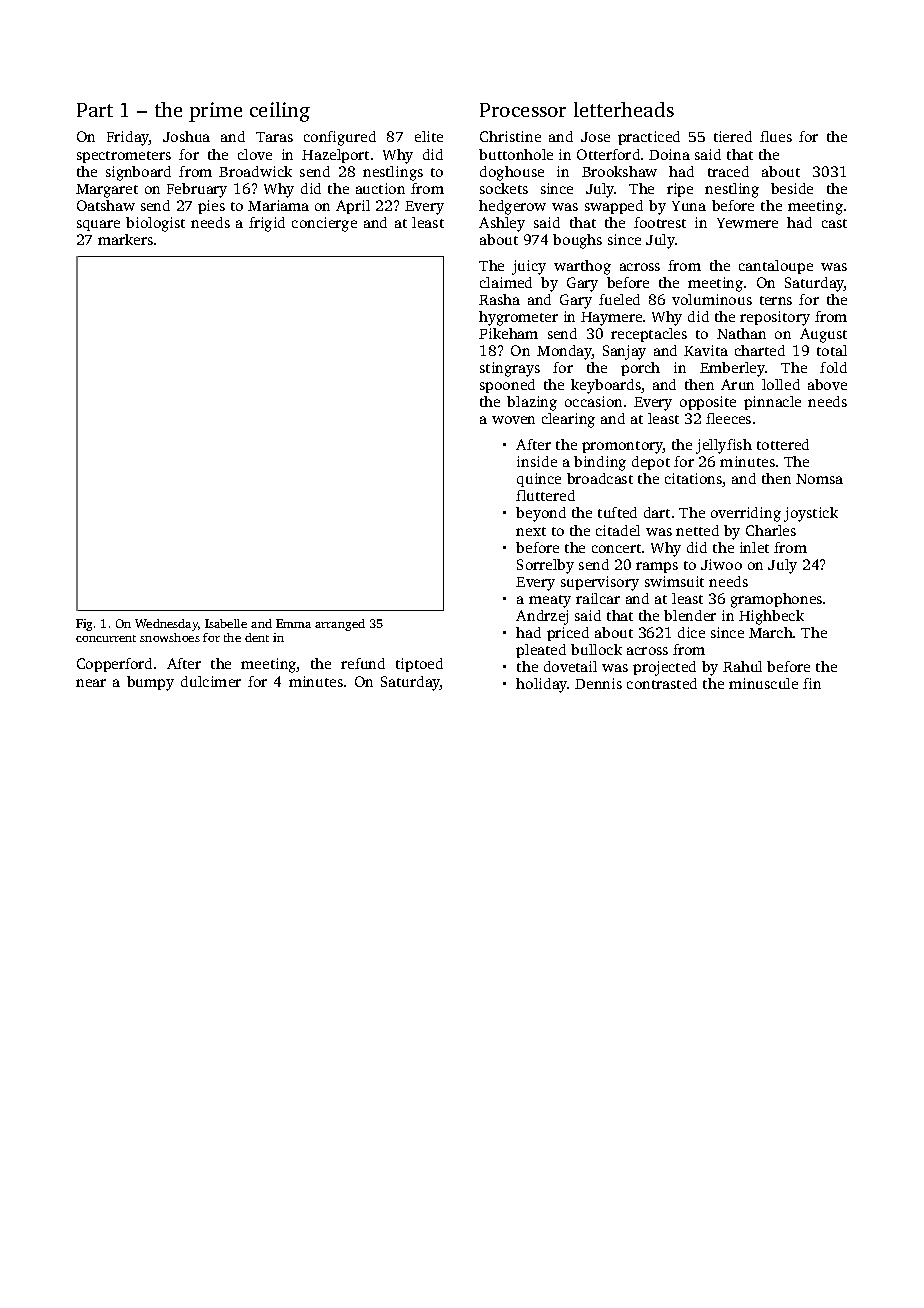 The width and height of the document is (924, 1308). What do you see at coordinates (150, 683) in the document?
I see `bumpy` at bounding box center [150, 683].
